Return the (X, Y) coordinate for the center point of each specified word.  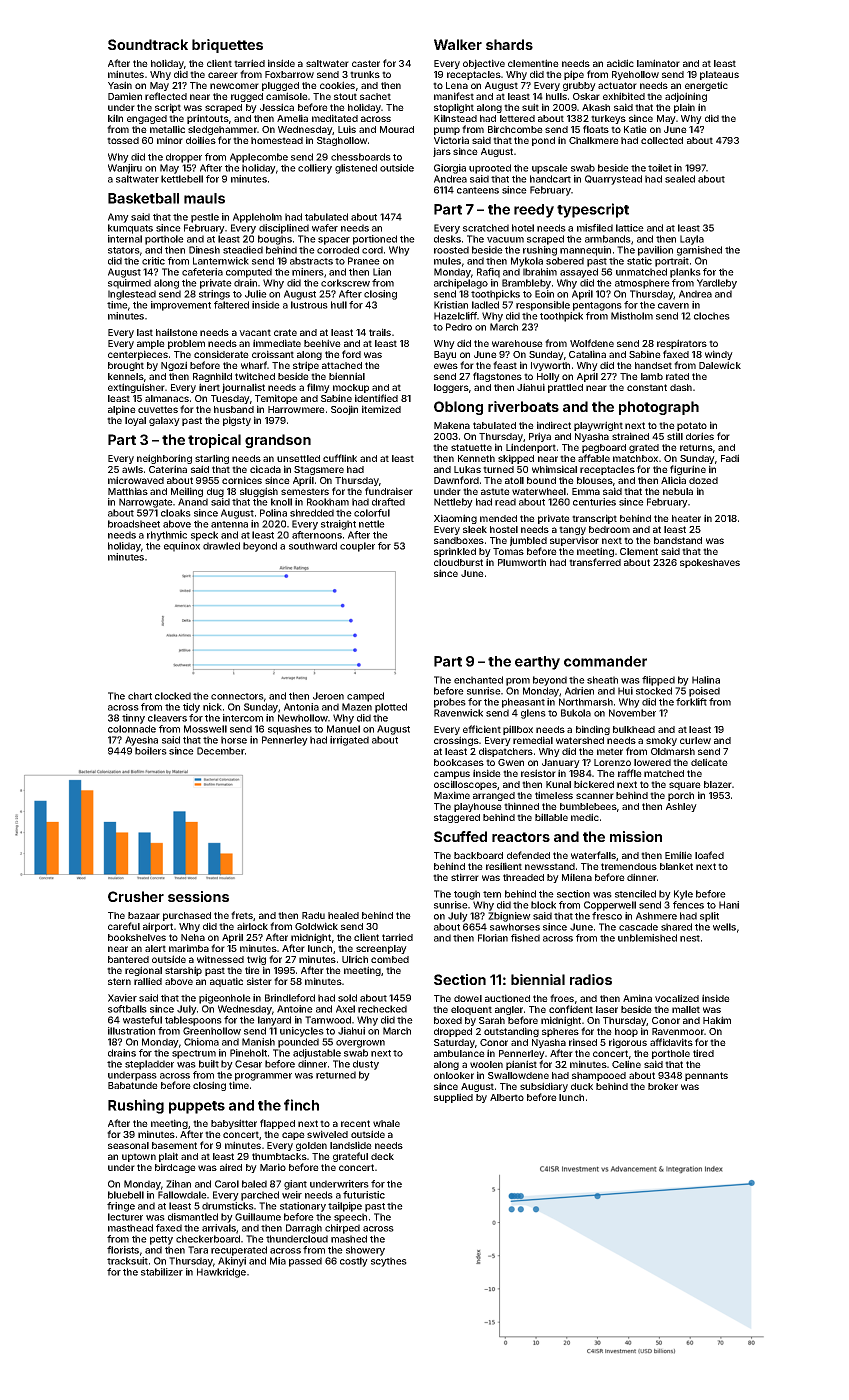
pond (543, 141)
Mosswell (205, 729)
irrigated (349, 741)
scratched (486, 228)
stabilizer (162, 1272)
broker (663, 1086)
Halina (706, 680)
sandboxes (459, 540)
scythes (389, 1262)
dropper (184, 158)
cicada (265, 469)
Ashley (681, 807)
